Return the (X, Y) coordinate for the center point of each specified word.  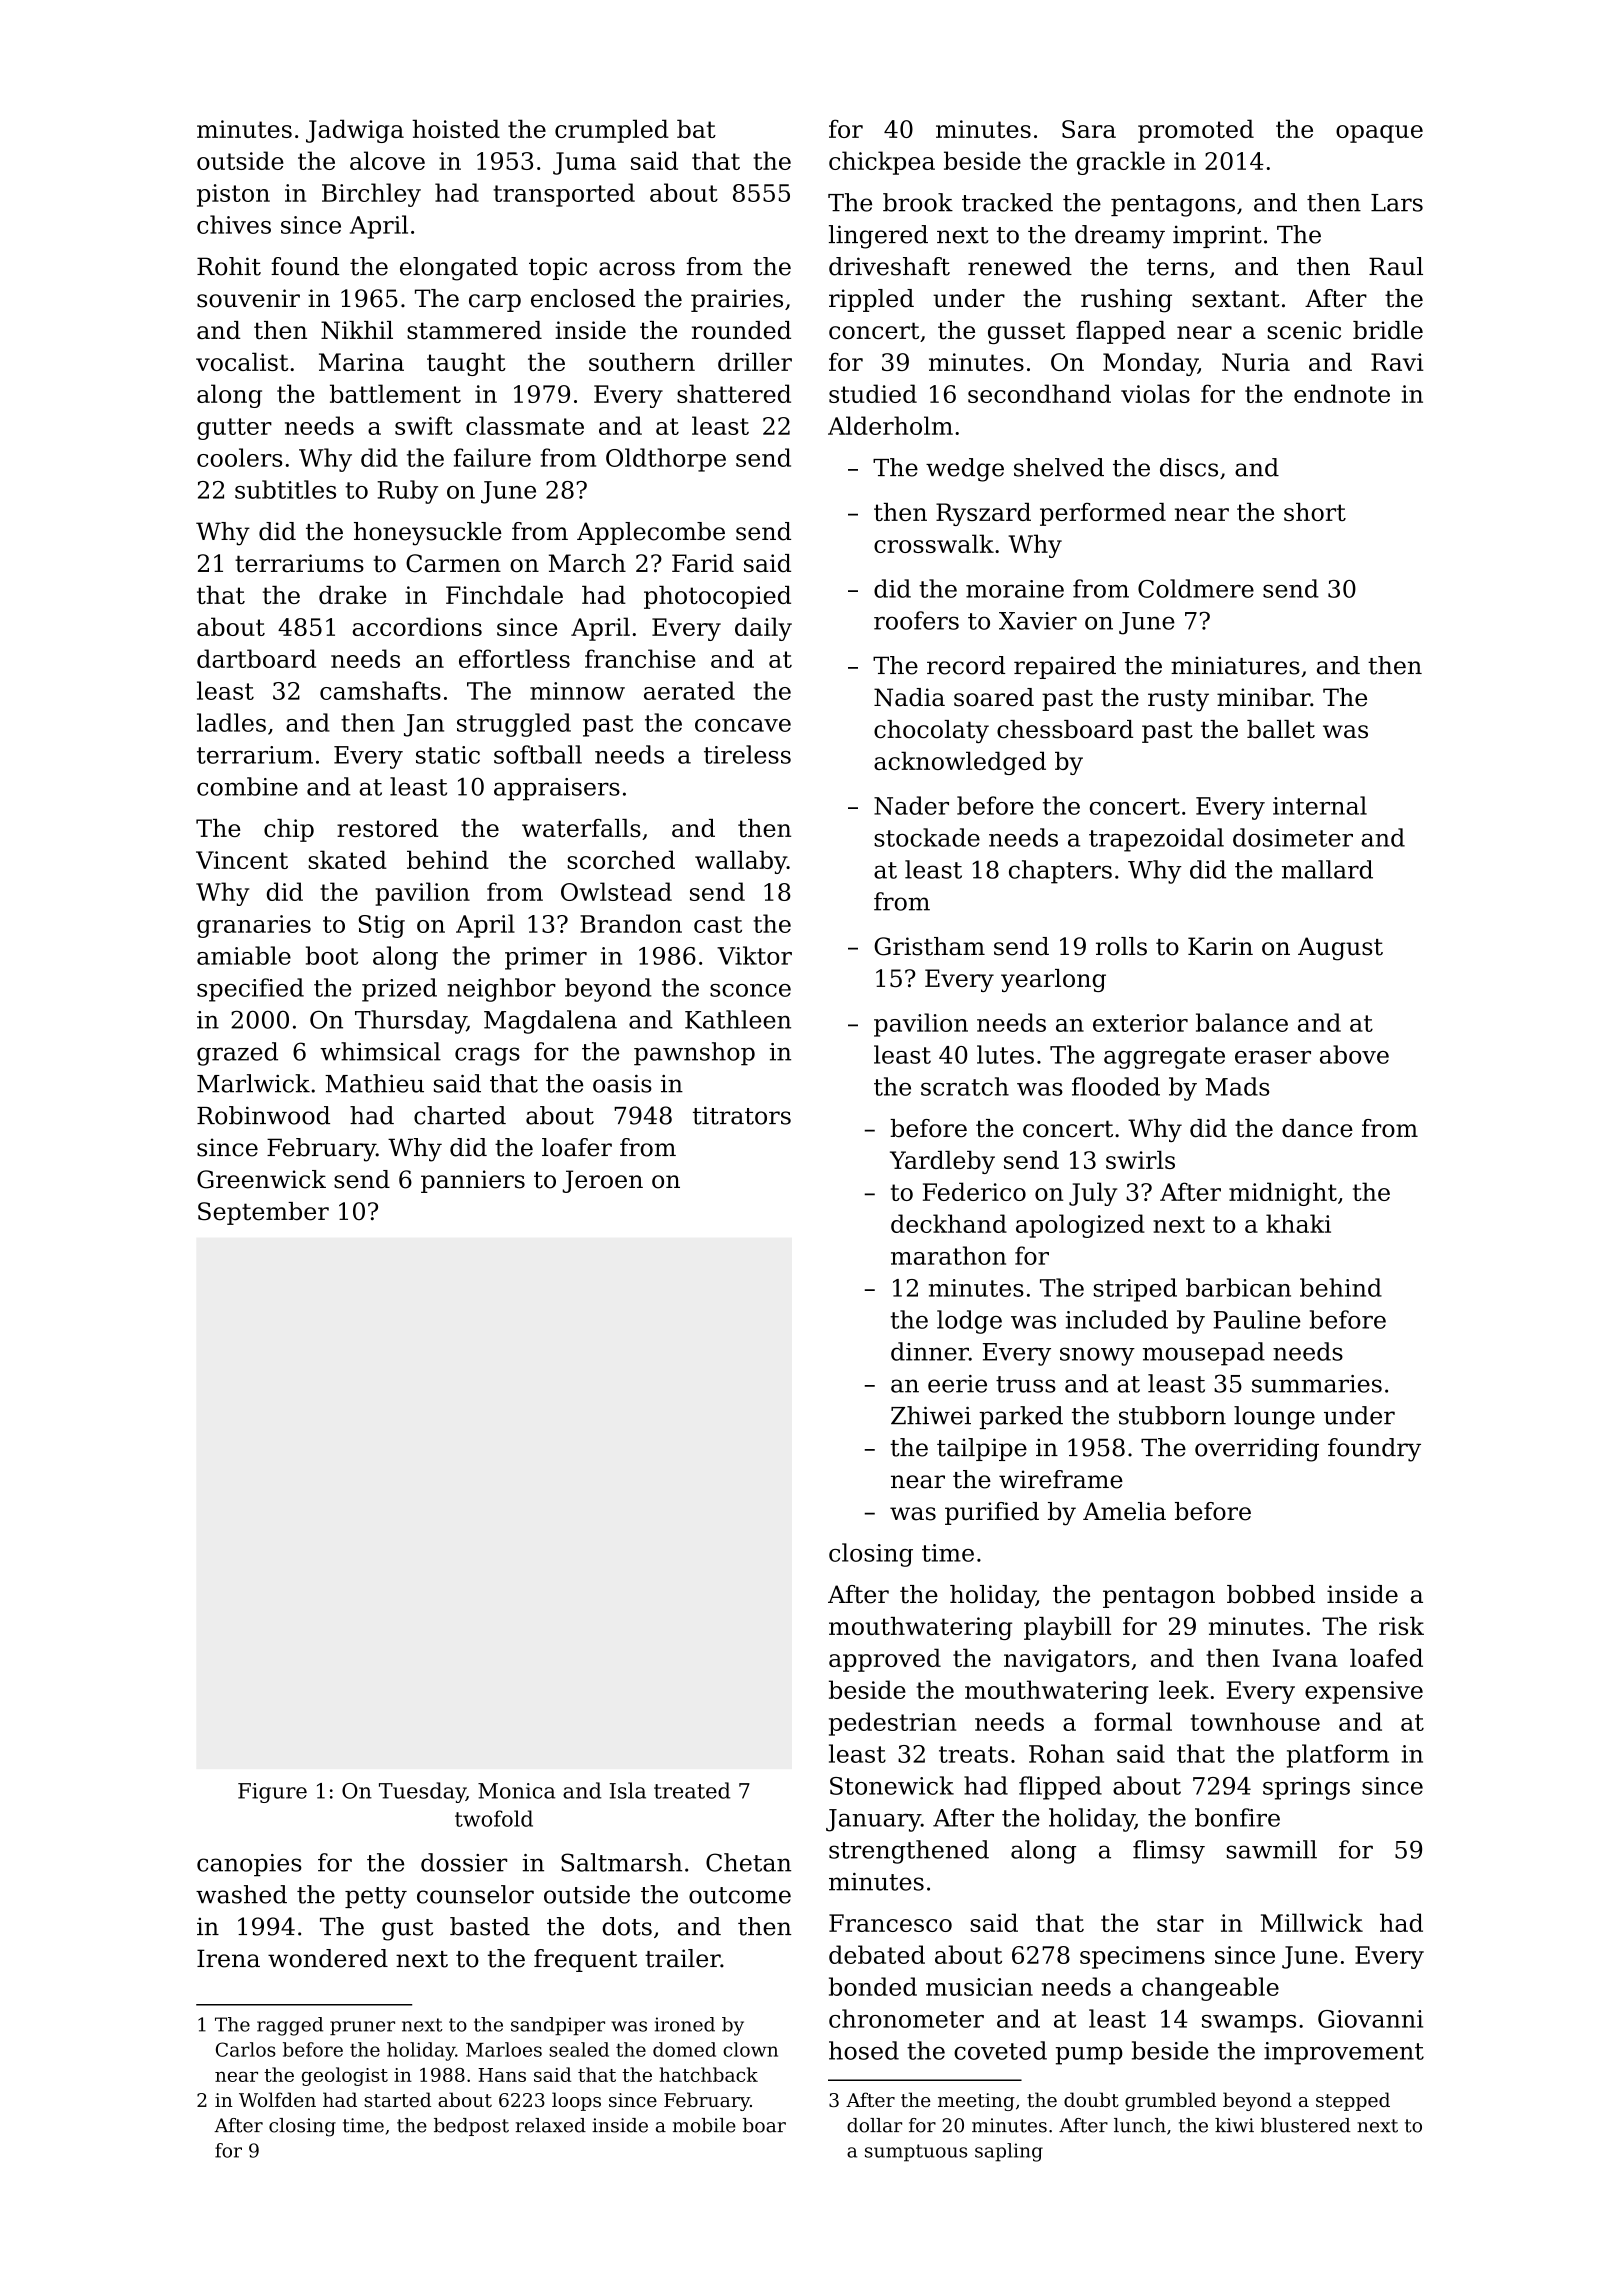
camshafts (380, 690)
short (1315, 512)
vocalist (242, 361)
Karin (1220, 946)
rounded (741, 330)
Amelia (1124, 1511)
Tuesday (422, 1792)
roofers (916, 620)
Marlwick (253, 1083)
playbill (1067, 1628)
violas (1155, 393)
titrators (742, 1115)
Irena (228, 1958)
